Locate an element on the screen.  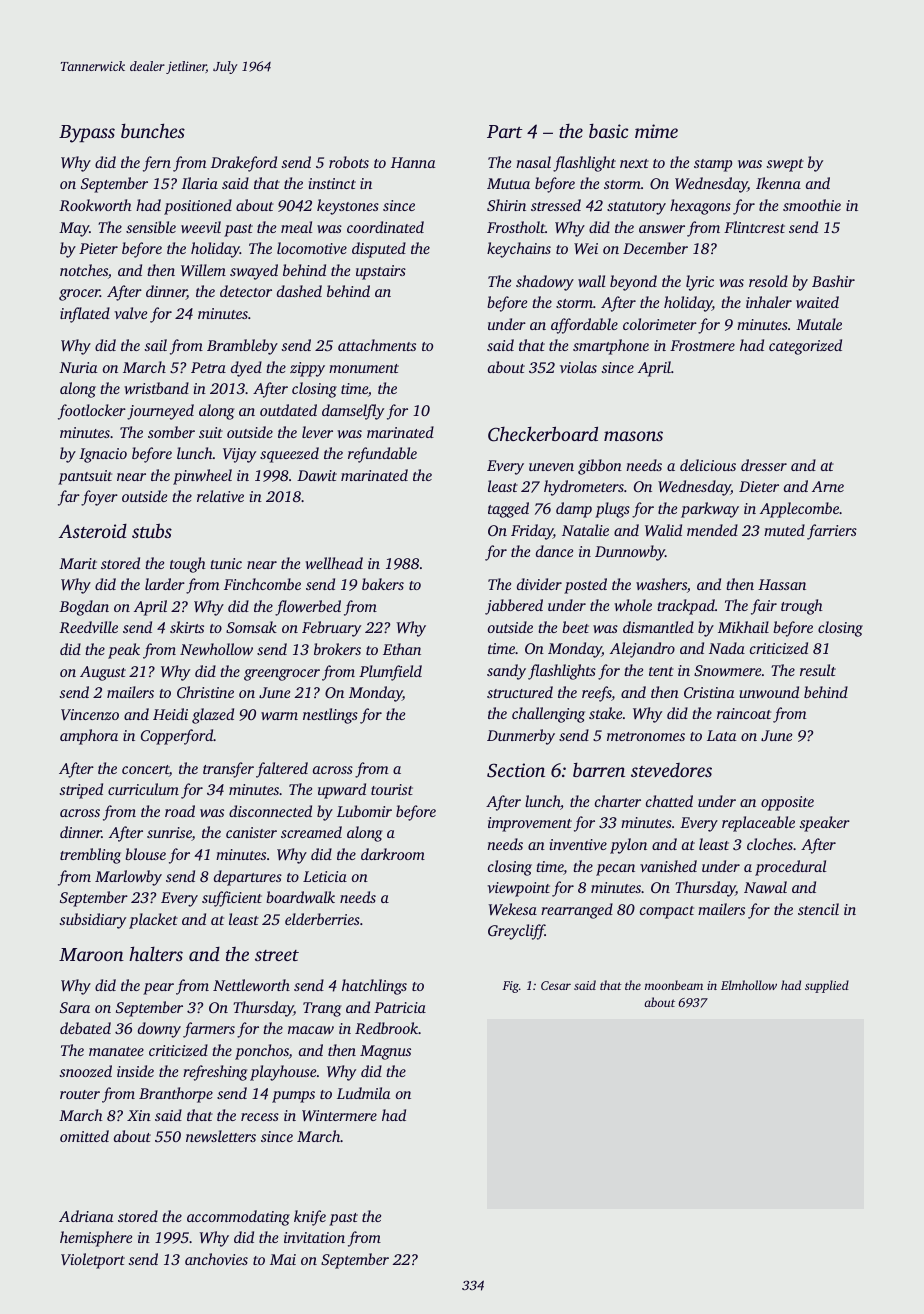
stubs is located at coordinates (152, 530).
